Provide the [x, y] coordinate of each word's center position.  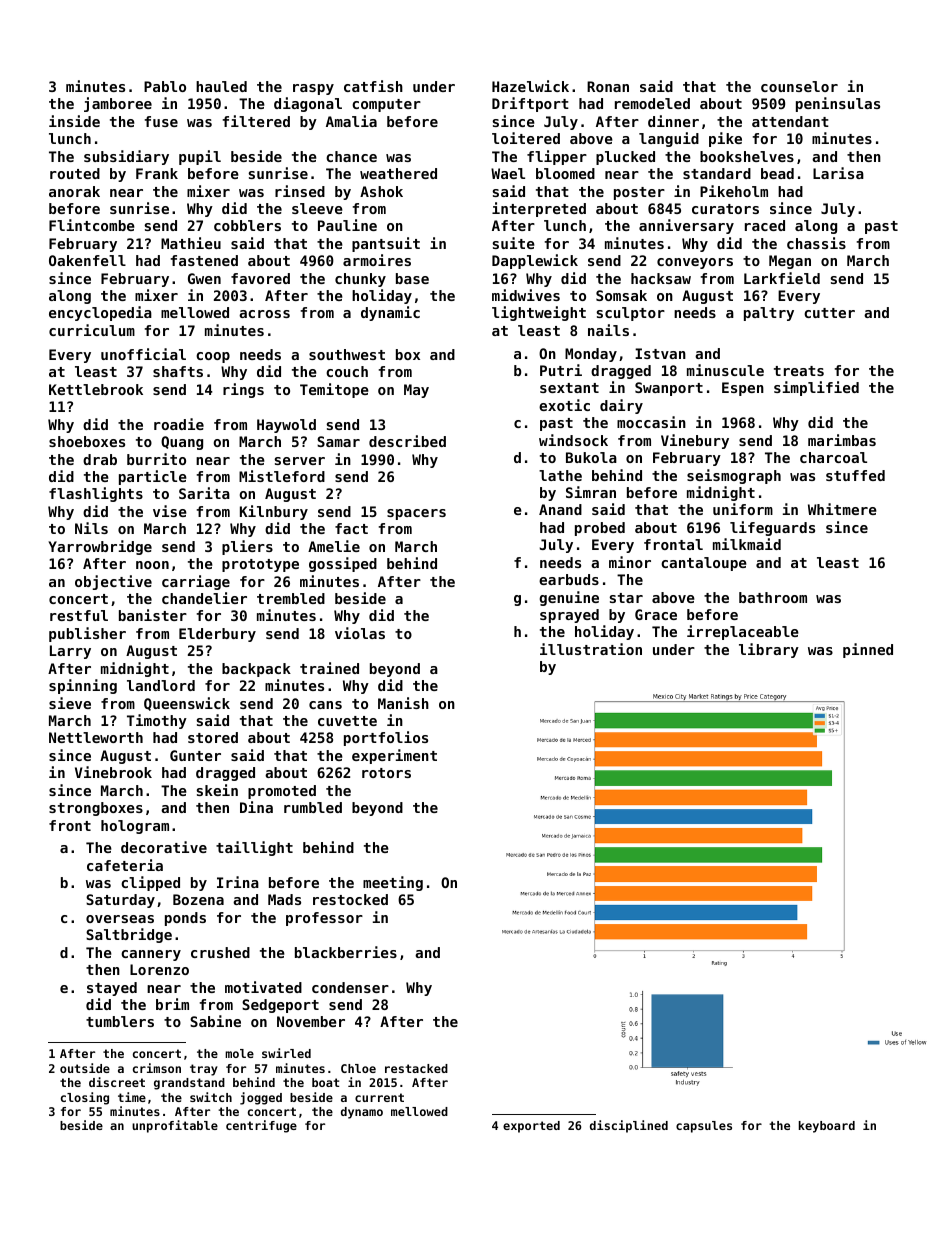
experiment [394, 756]
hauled [221, 86]
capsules [704, 1127]
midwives [526, 295]
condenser [350, 987]
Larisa [838, 173]
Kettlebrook [96, 389]
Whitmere [842, 509]
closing [85, 1098]
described [407, 441]
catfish [373, 86]
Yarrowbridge [100, 547]
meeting [393, 883]
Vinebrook [113, 772]
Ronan [608, 86]
